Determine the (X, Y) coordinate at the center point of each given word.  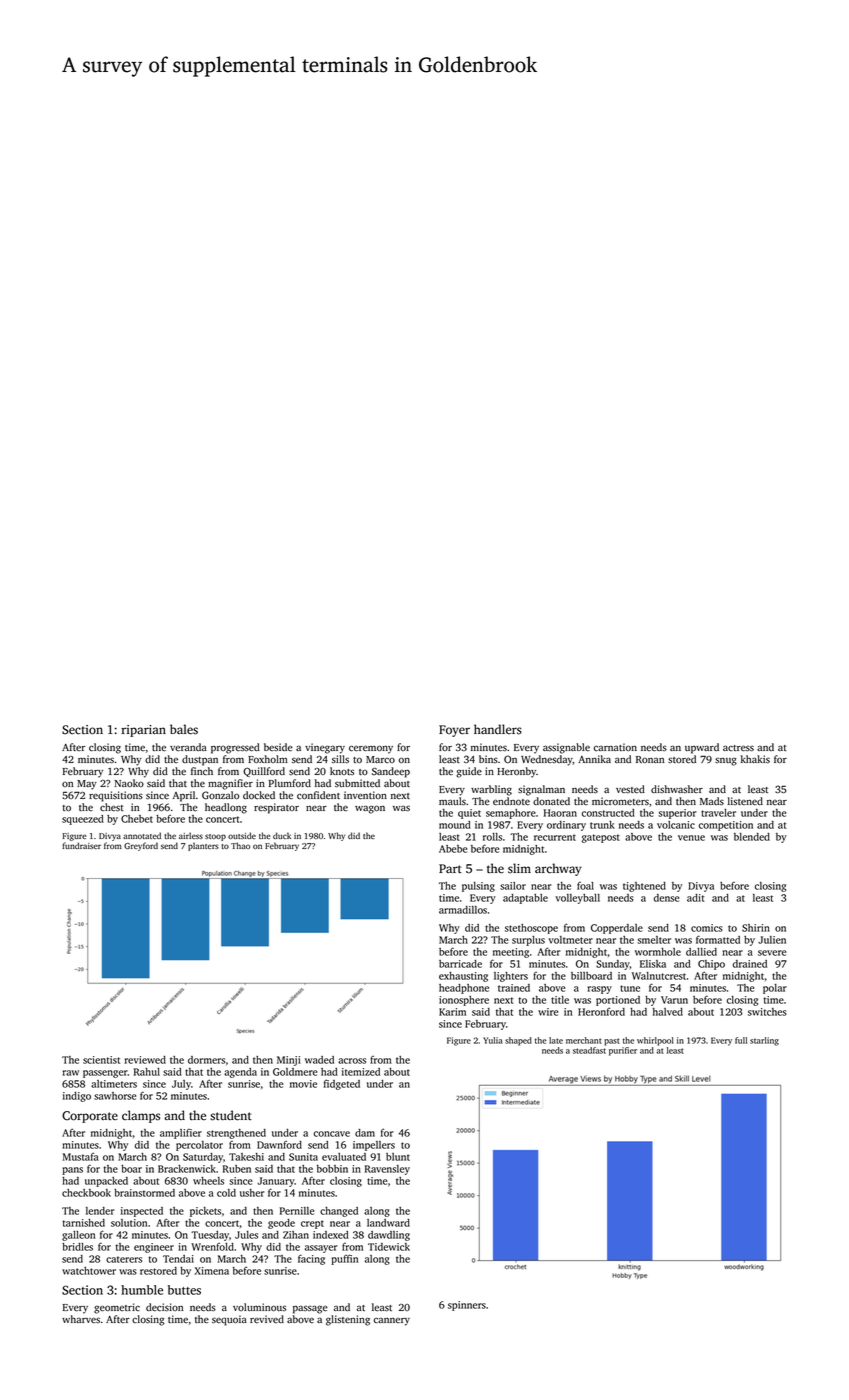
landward (388, 1223)
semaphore (511, 814)
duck (282, 835)
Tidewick (389, 1247)
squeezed (83, 820)
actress (738, 748)
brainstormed (144, 1193)
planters (203, 846)
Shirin (756, 928)
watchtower (89, 1271)
